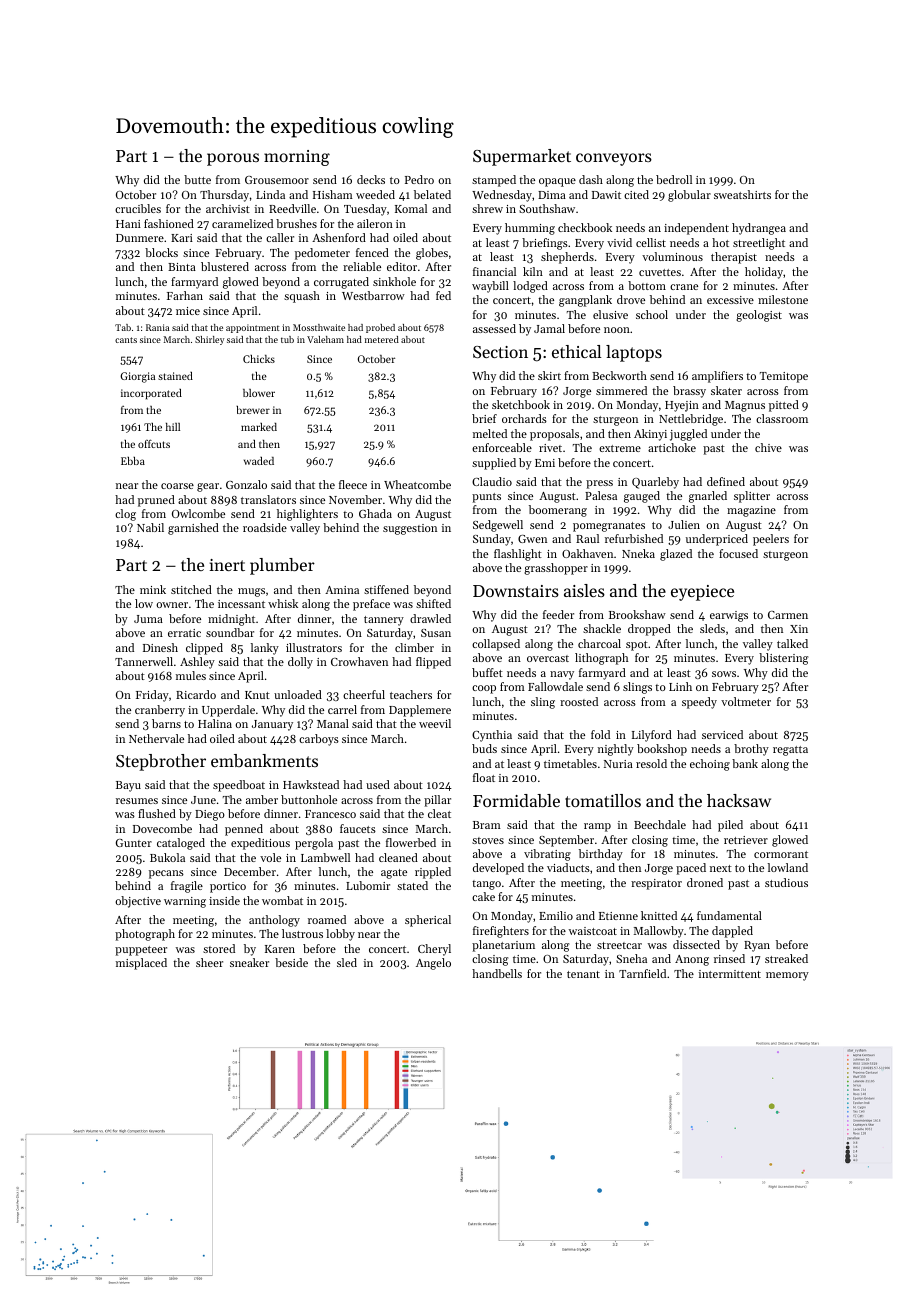 Image resolution: width=924 pixels, height=1308 pixels. What do you see at coordinates (430, 618) in the page?
I see `drawled` at bounding box center [430, 618].
